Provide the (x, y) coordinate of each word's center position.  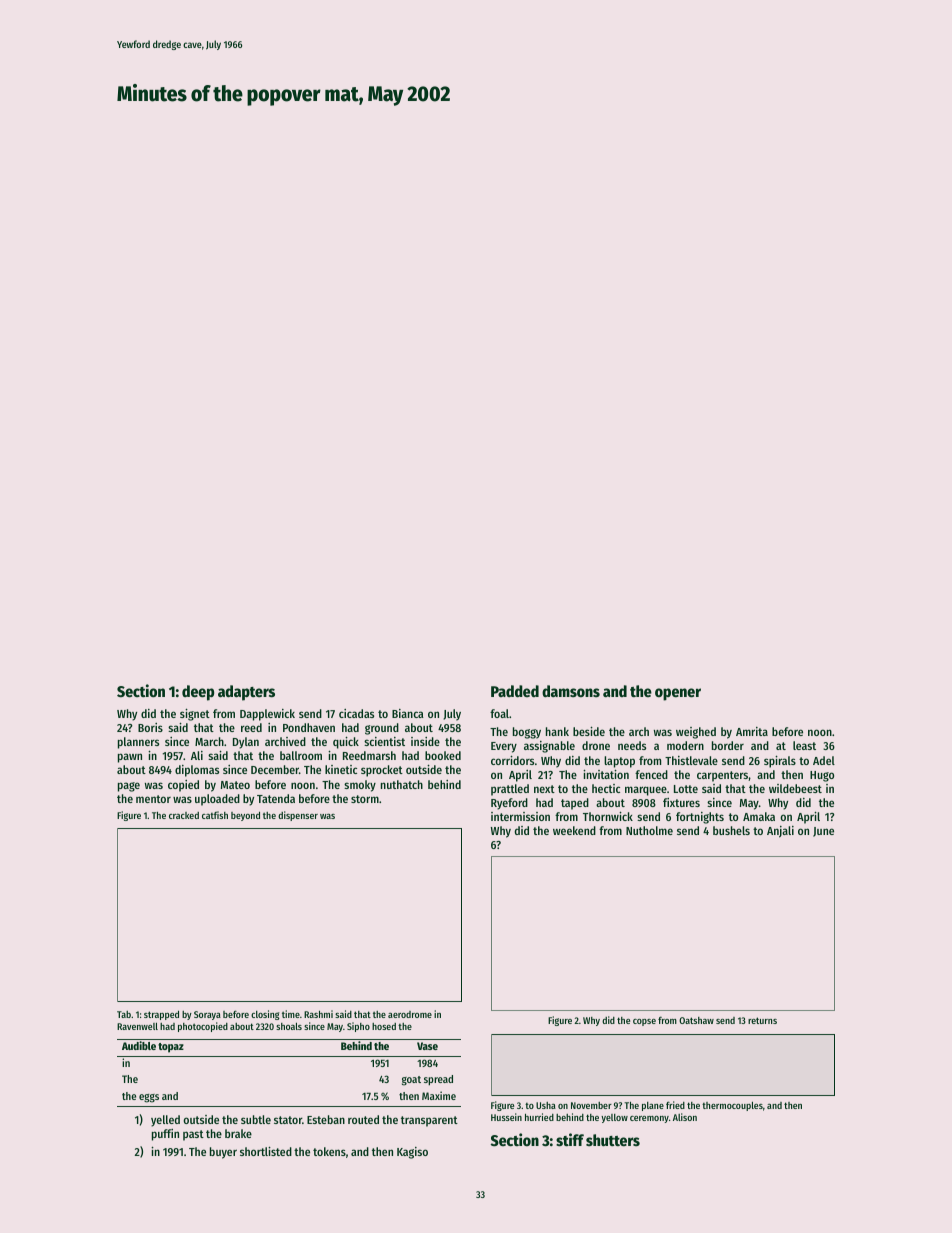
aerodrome (410, 1014)
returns (762, 1020)
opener (678, 694)
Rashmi (318, 1014)
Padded (515, 691)
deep (198, 693)
